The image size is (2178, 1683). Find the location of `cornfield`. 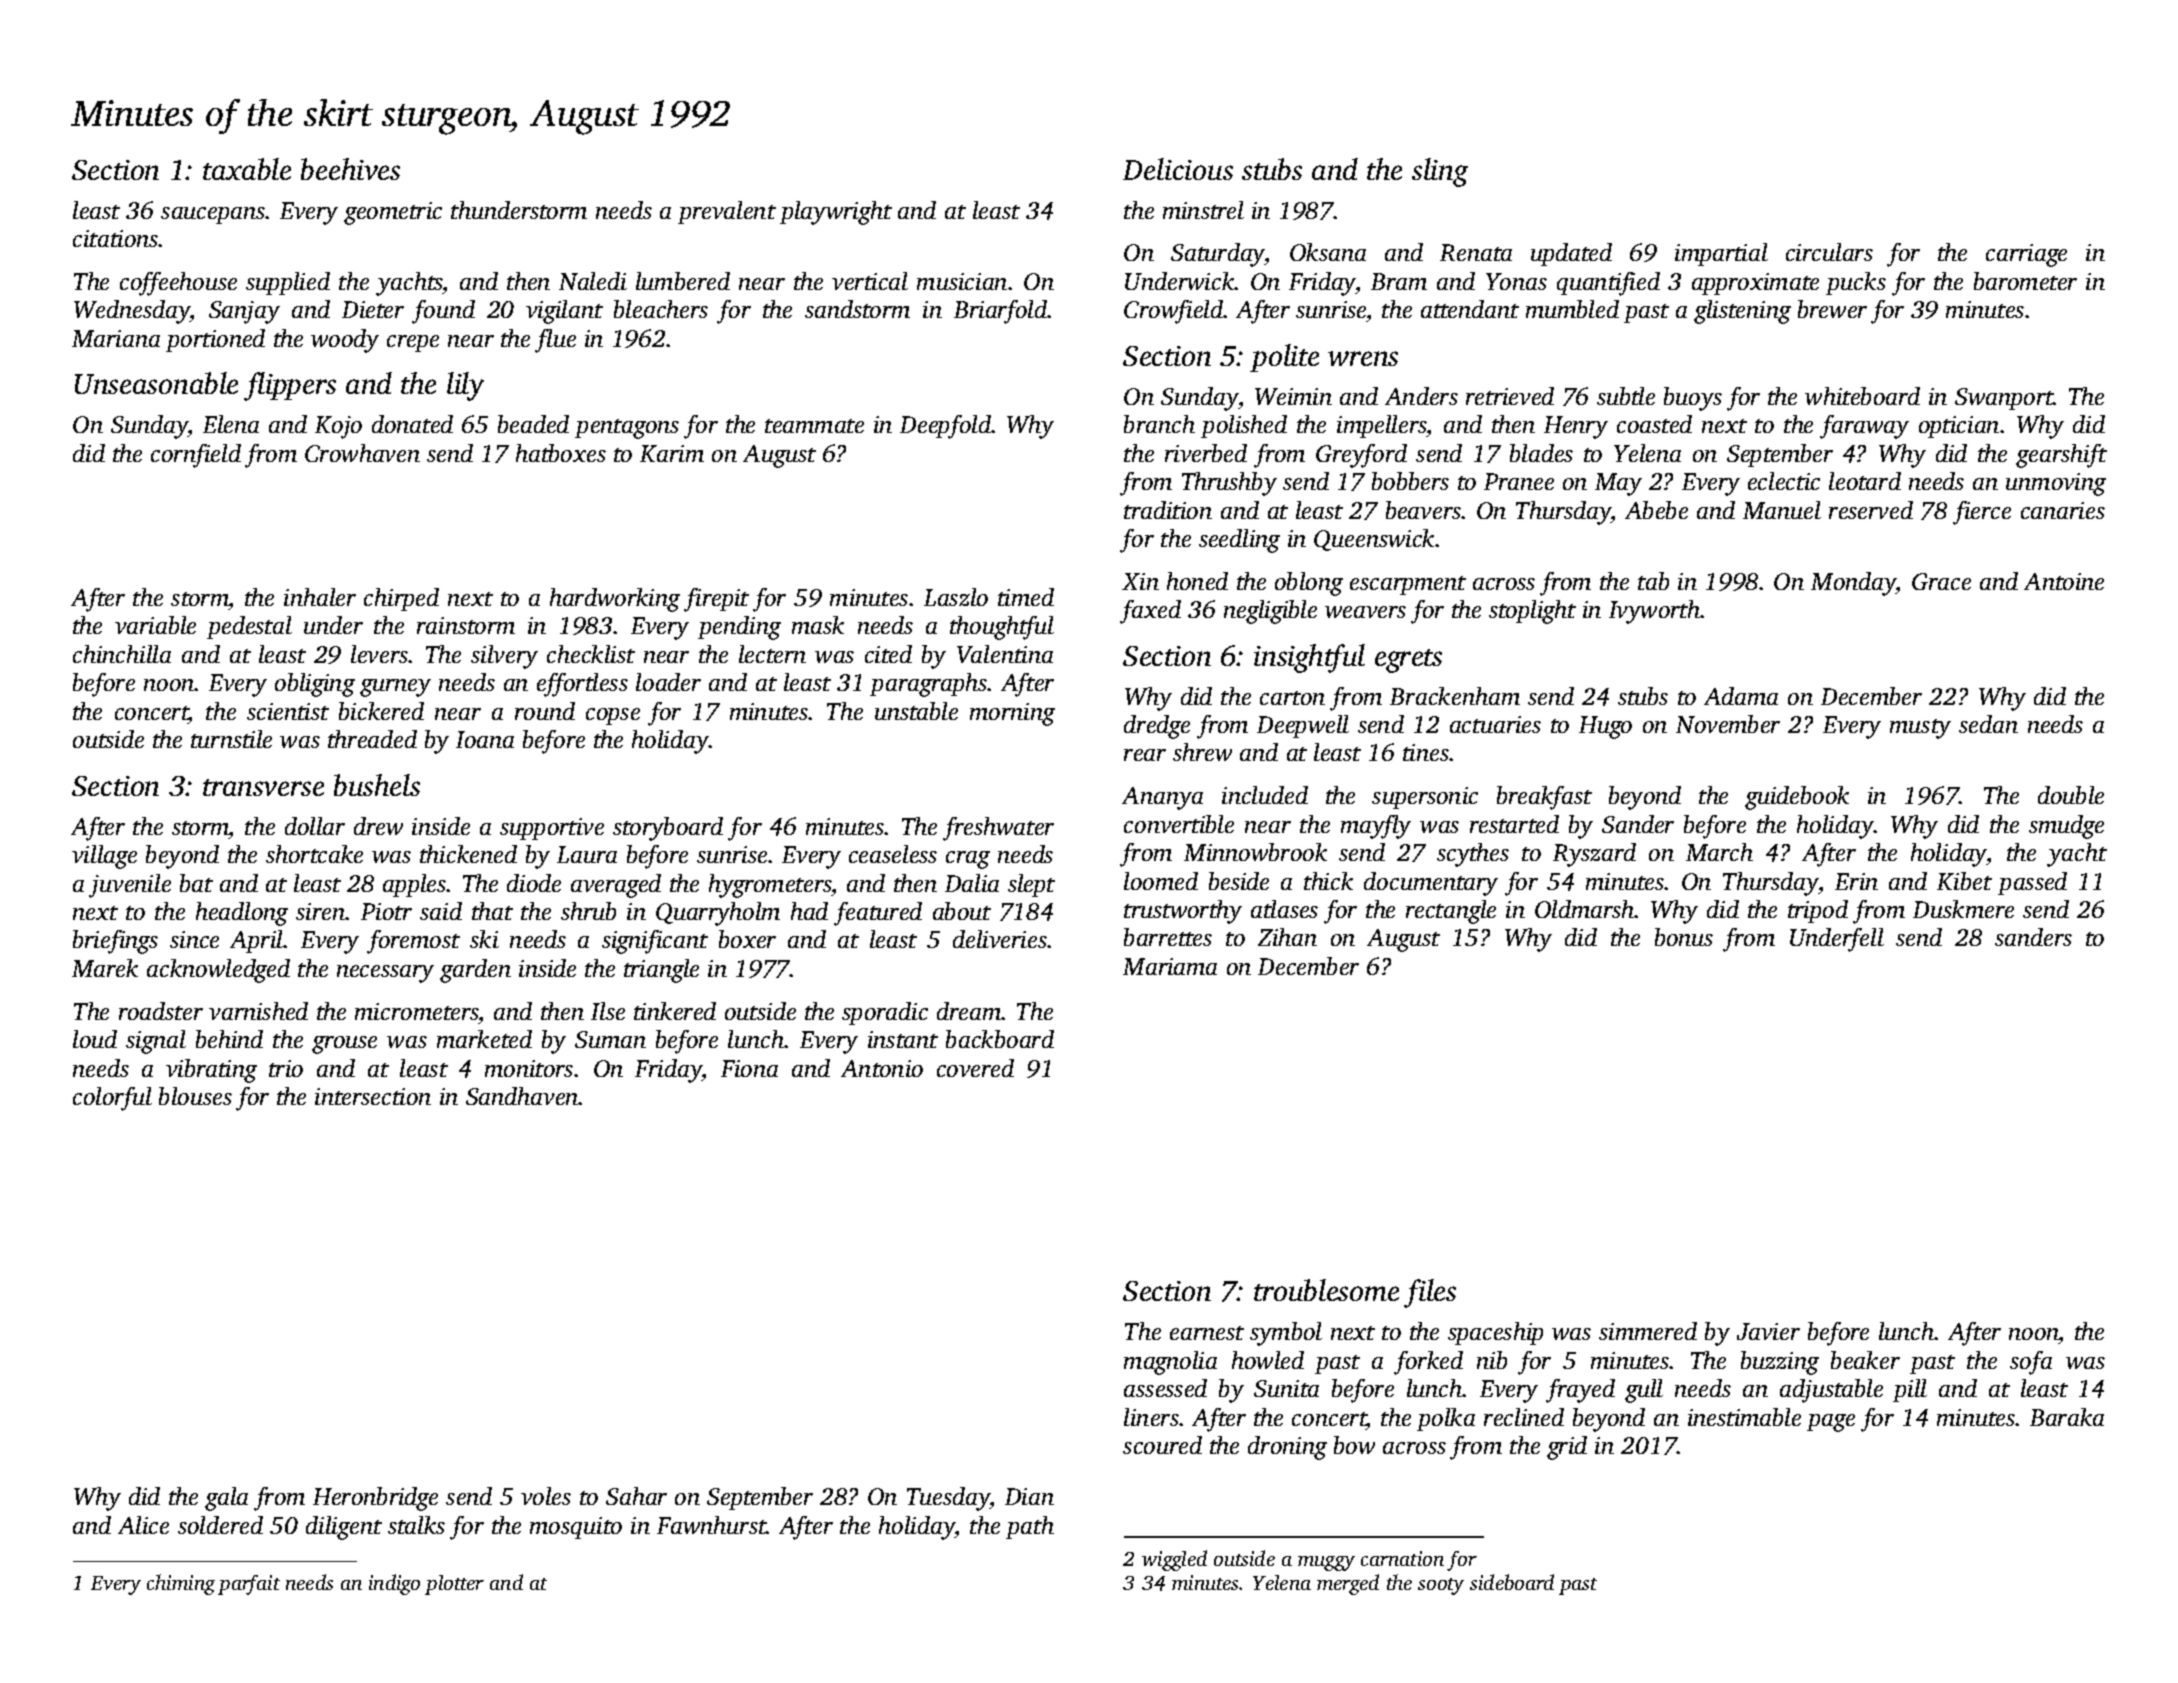

cornfield is located at coordinates (196, 456).
